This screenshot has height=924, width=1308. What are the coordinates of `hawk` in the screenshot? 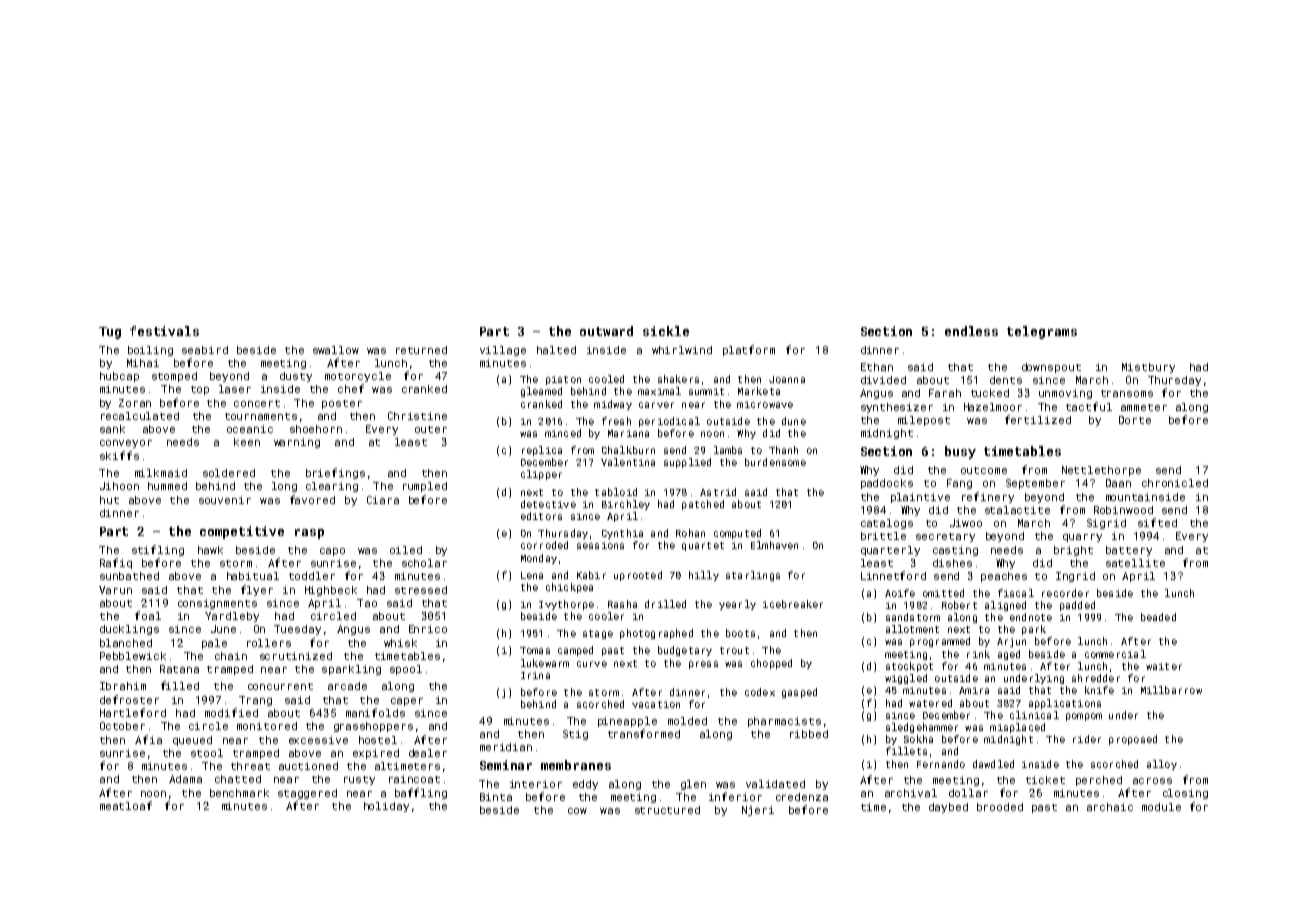 It's located at (210, 550).
